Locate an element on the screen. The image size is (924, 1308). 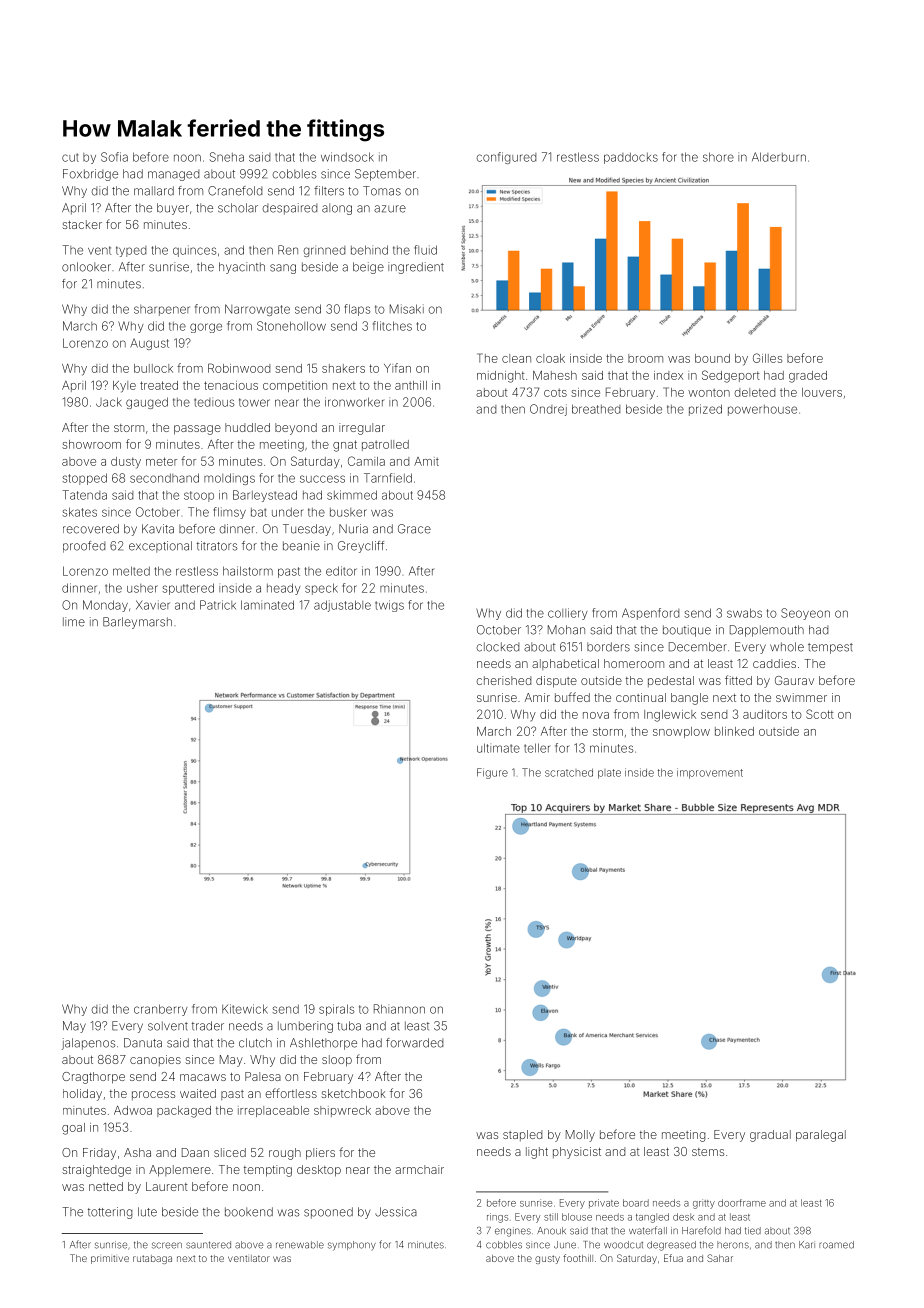
Kitewick is located at coordinates (245, 1009).
